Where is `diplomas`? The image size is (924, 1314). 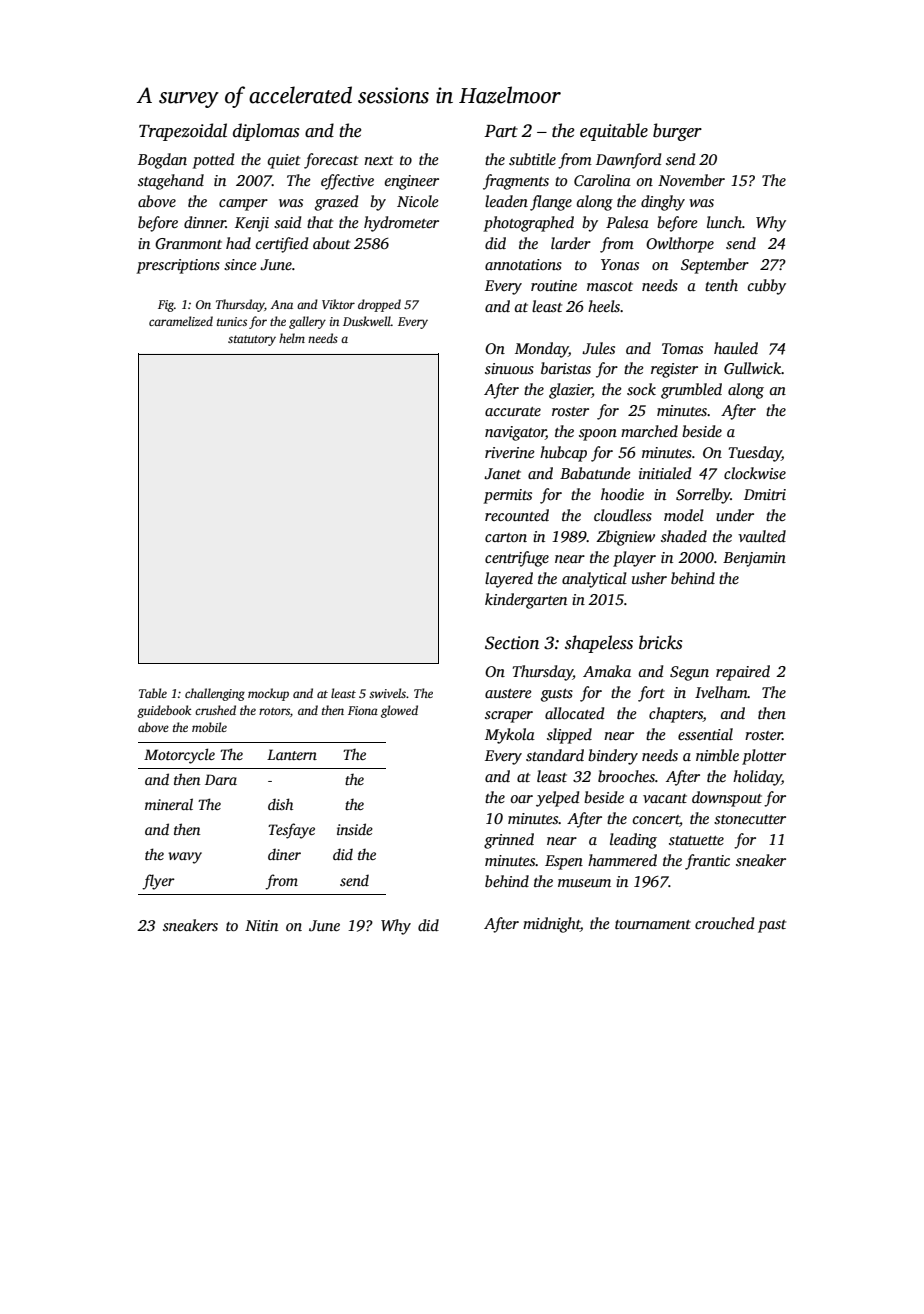
diplomas is located at coordinates (266, 132).
